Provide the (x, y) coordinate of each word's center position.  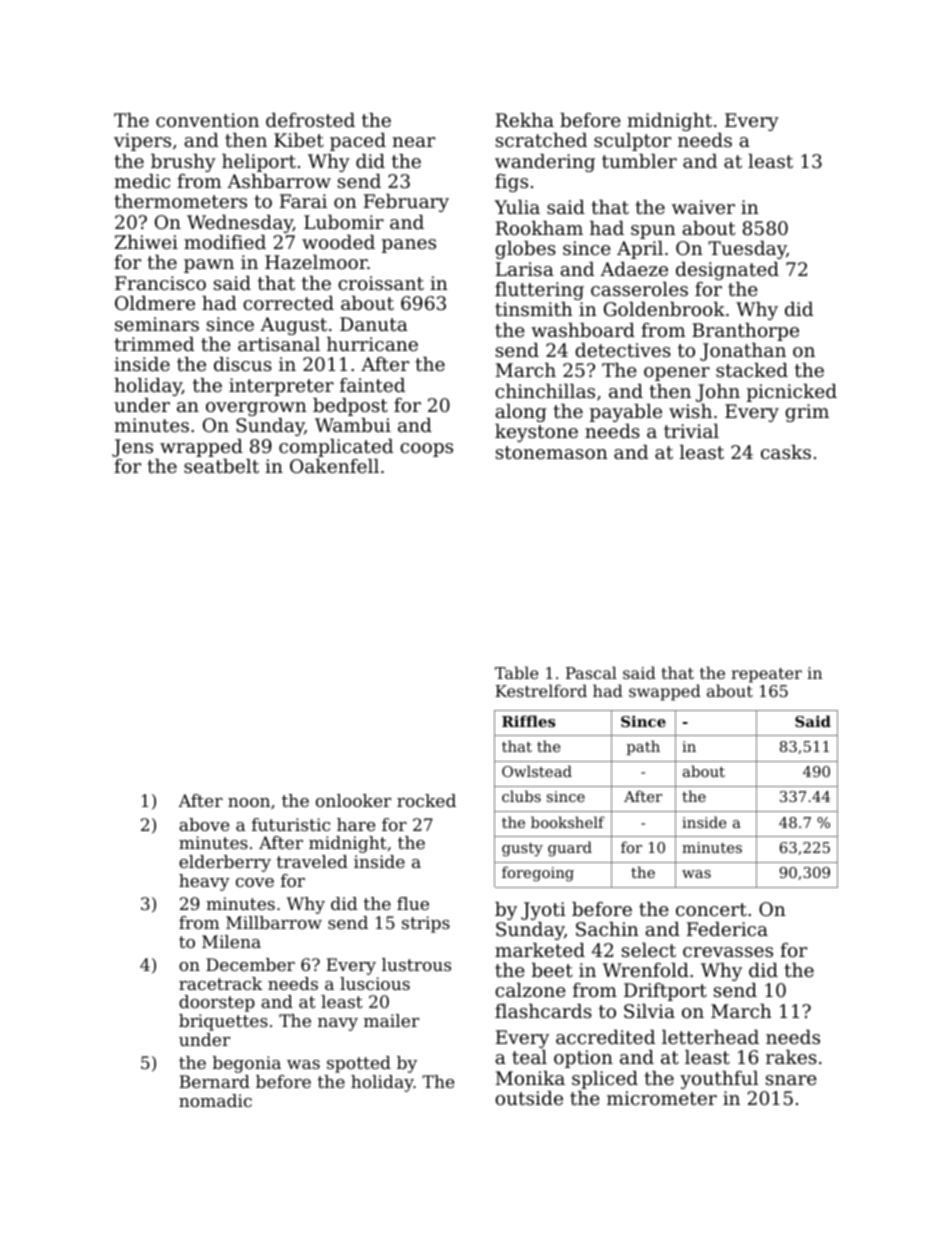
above (204, 824)
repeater (766, 675)
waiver (703, 207)
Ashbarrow (279, 181)
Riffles (528, 721)
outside (529, 1098)
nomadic (215, 1100)
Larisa (525, 269)
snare (791, 1080)
